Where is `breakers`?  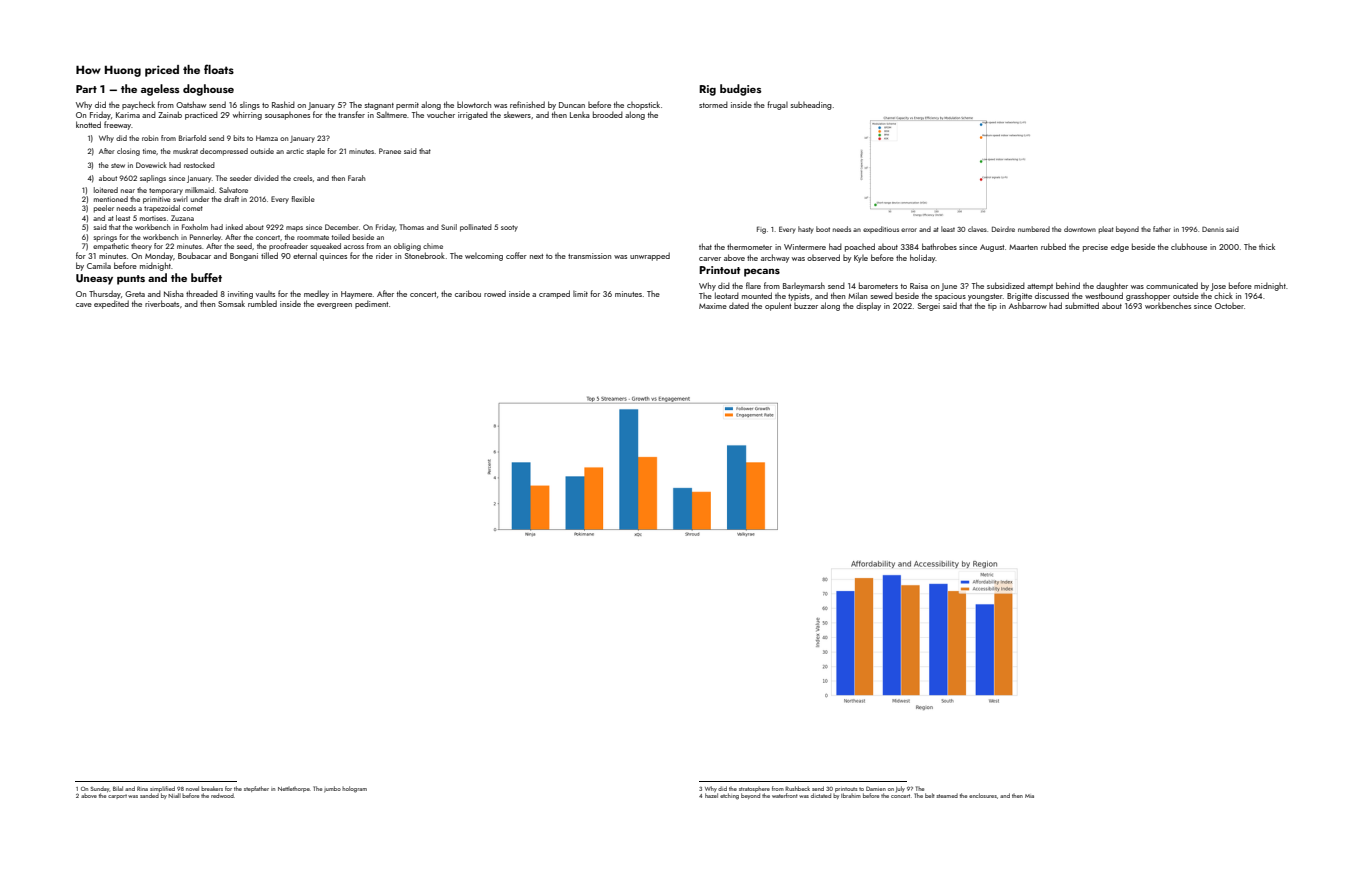
breakers is located at coordinates (212, 788).
